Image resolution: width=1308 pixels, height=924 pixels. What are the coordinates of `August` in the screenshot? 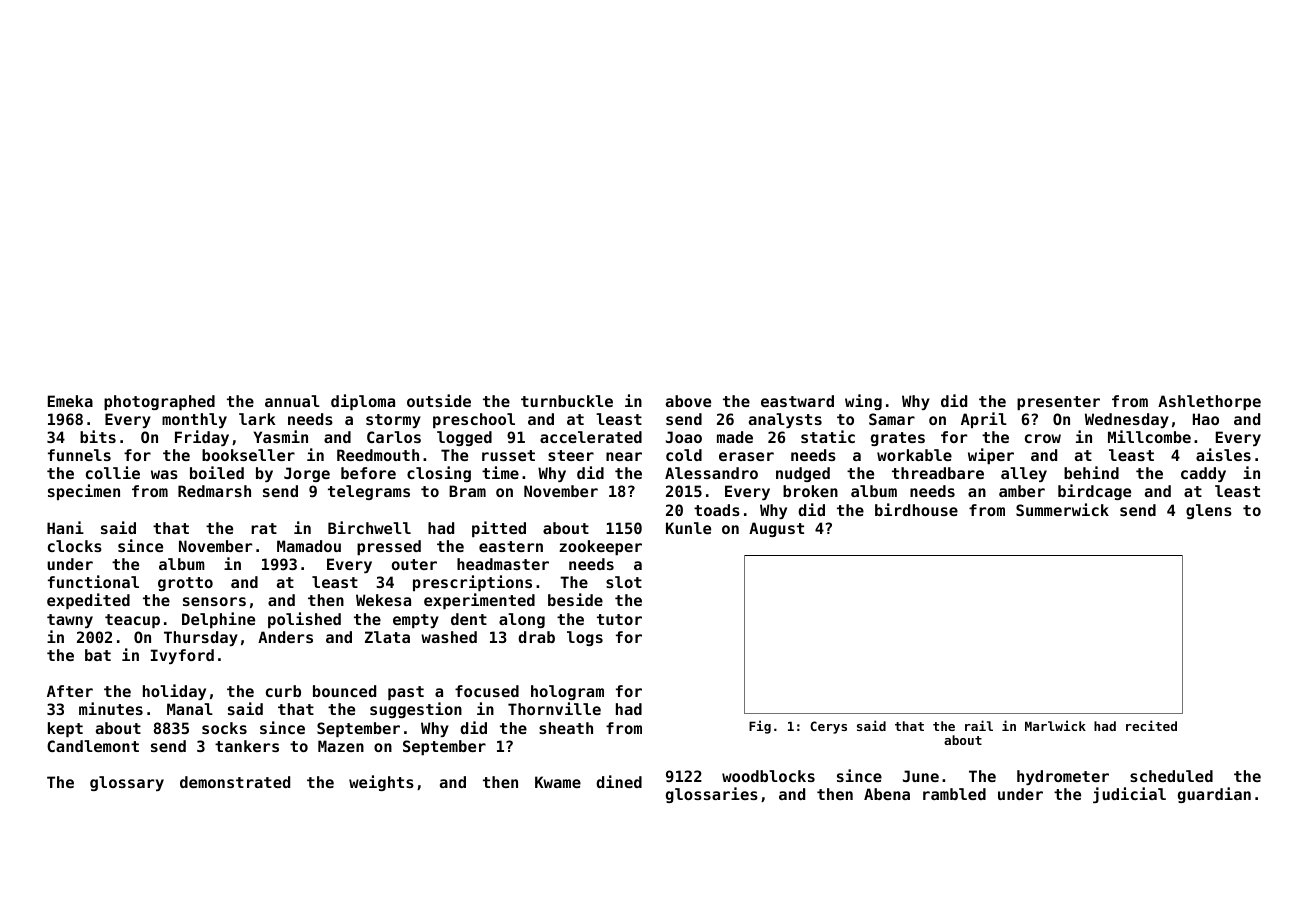 It's located at (776, 529).
